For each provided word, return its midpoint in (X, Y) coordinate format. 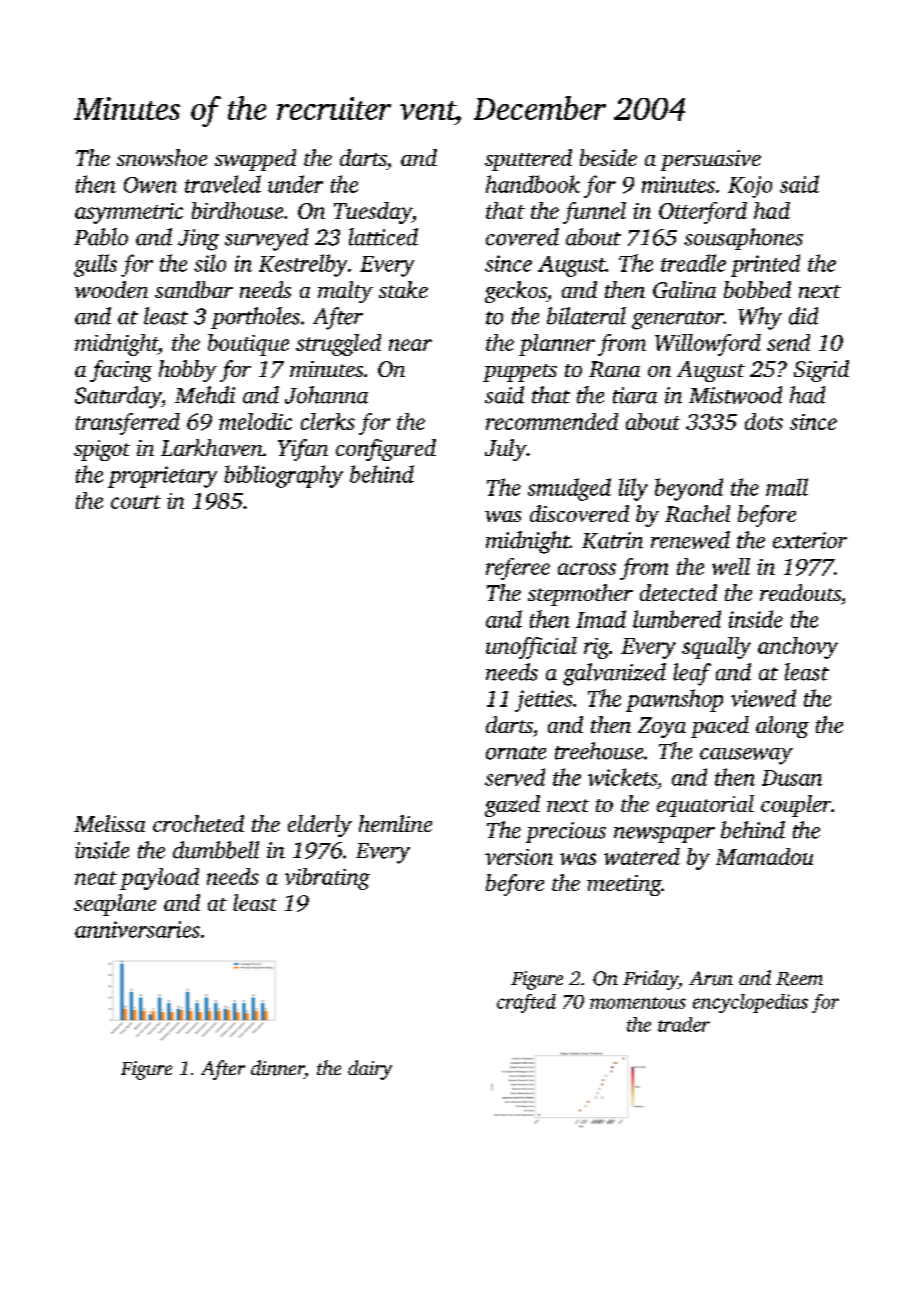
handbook (533, 184)
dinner (277, 1068)
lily (633, 489)
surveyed (266, 239)
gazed (512, 806)
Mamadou (764, 856)
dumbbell (216, 850)
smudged (569, 489)
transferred (128, 424)
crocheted (198, 823)
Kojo (750, 187)
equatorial (705, 806)
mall (787, 487)
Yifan (303, 450)
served (515, 777)
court (136, 502)
